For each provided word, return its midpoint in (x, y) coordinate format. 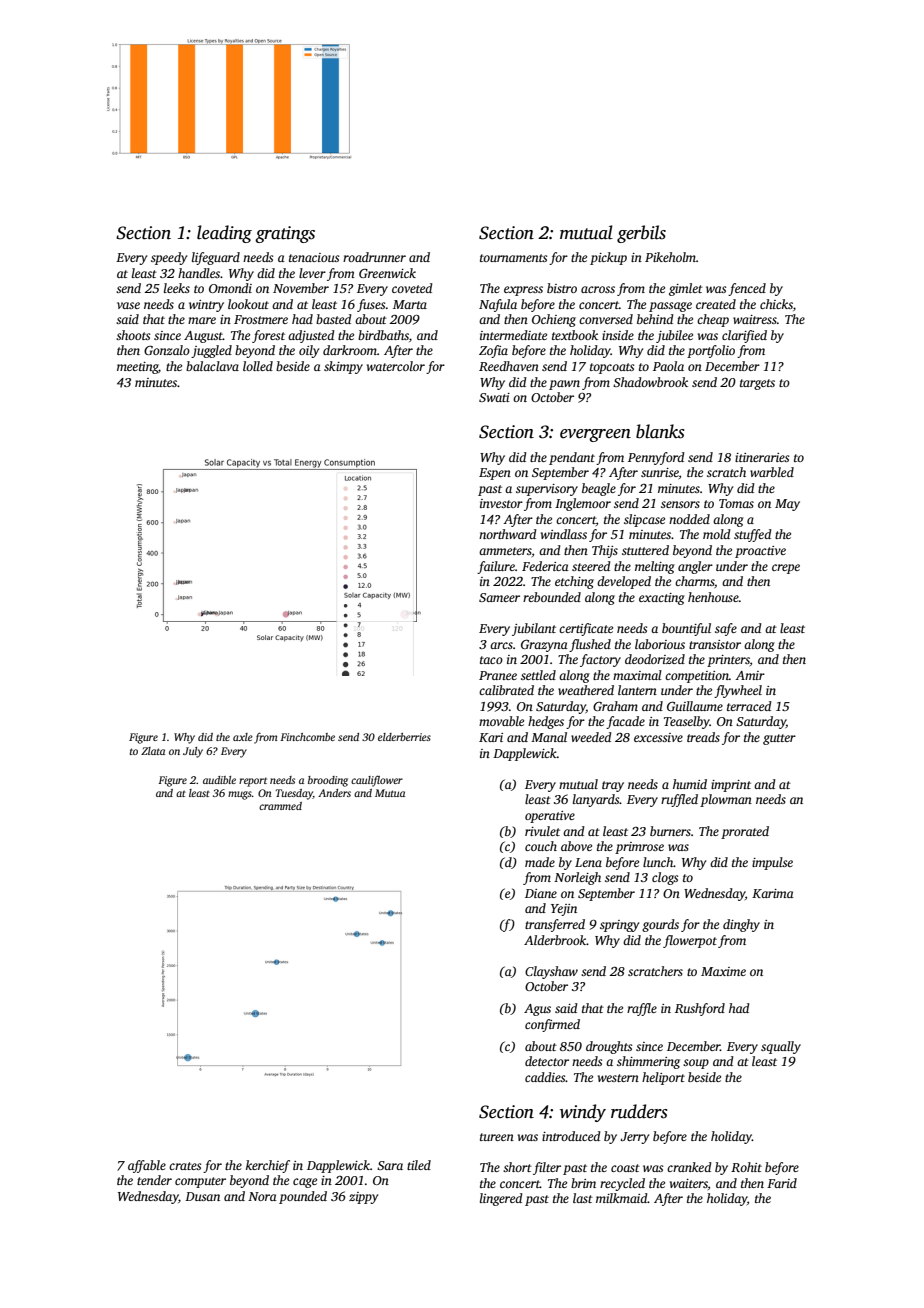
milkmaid (621, 1198)
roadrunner (374, 257)
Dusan (202, 1196)
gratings (285, 234)
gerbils (641, 234)
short (517, 1167)
